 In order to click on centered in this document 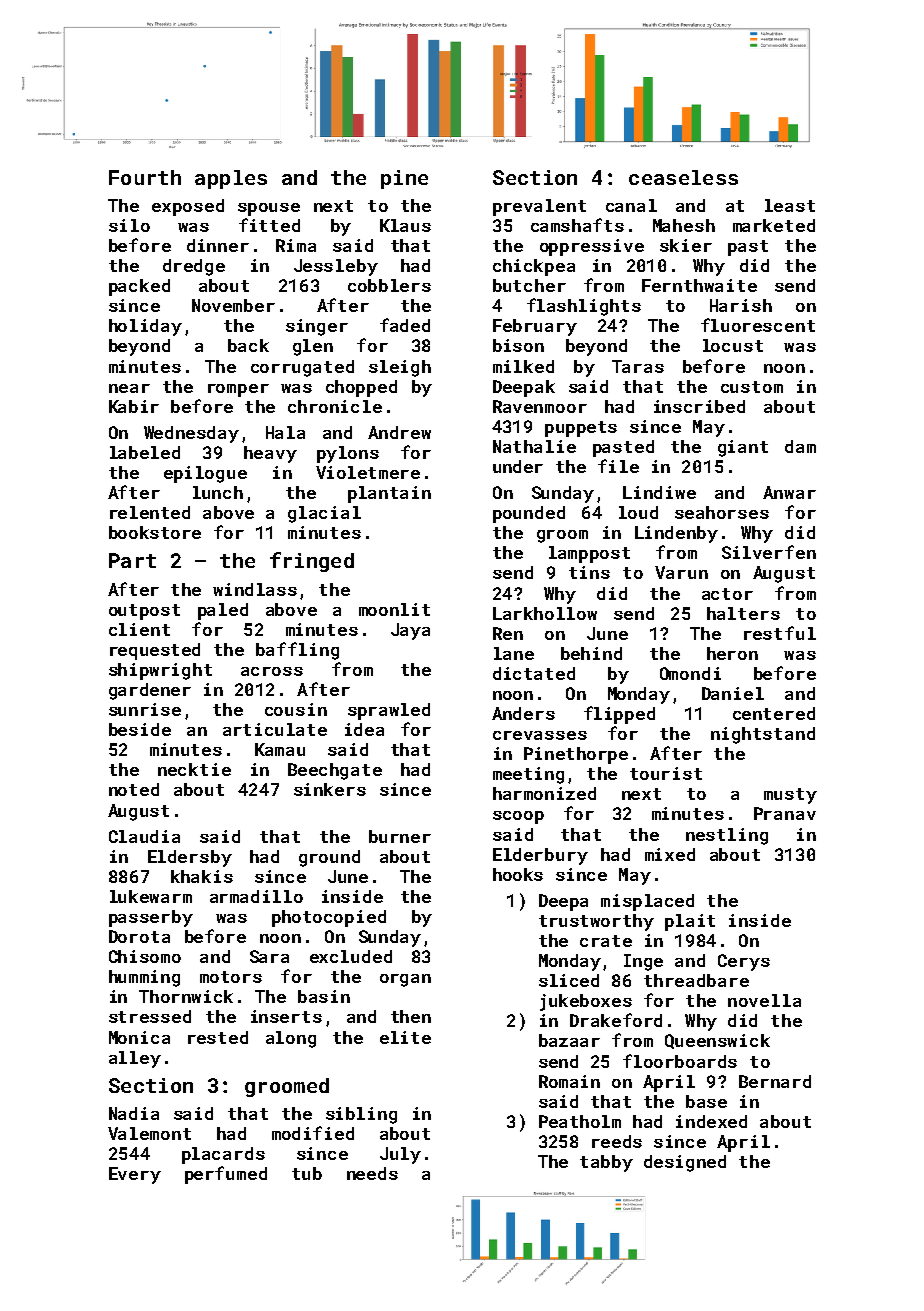, I will do `click(774, 713)`.
